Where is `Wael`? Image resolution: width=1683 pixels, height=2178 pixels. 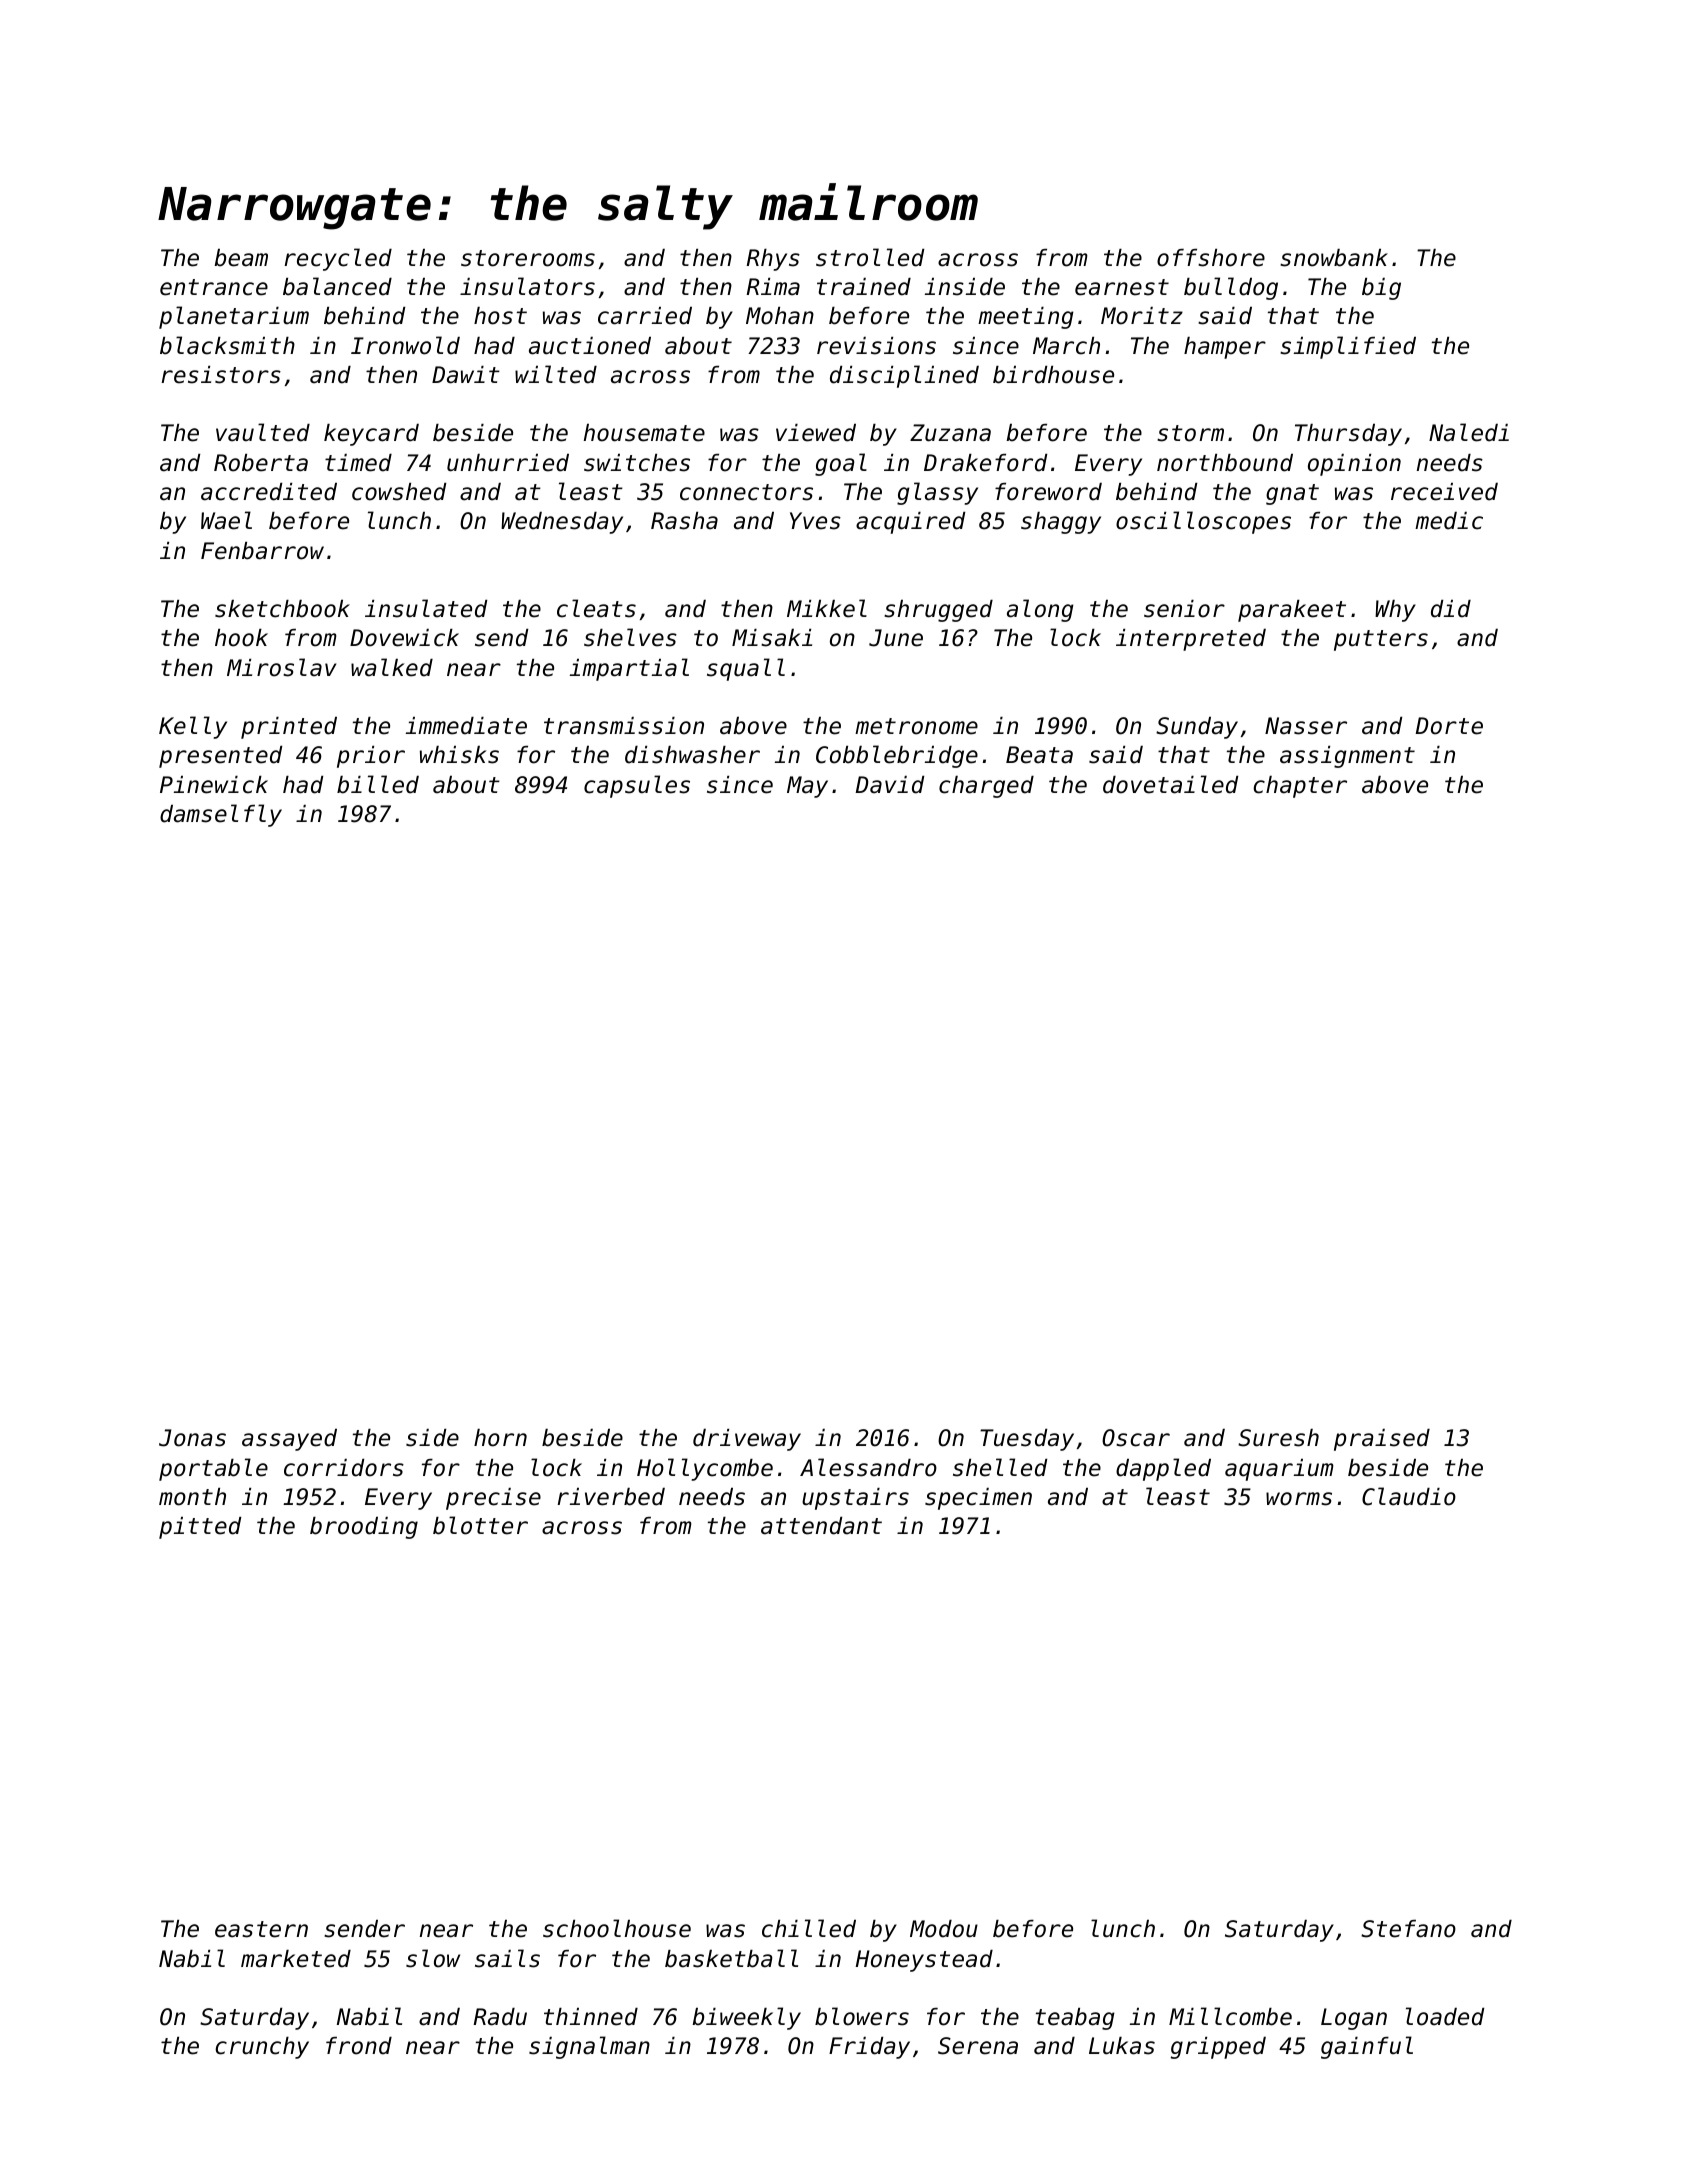
Wael is located at coordinates (226, 520).
